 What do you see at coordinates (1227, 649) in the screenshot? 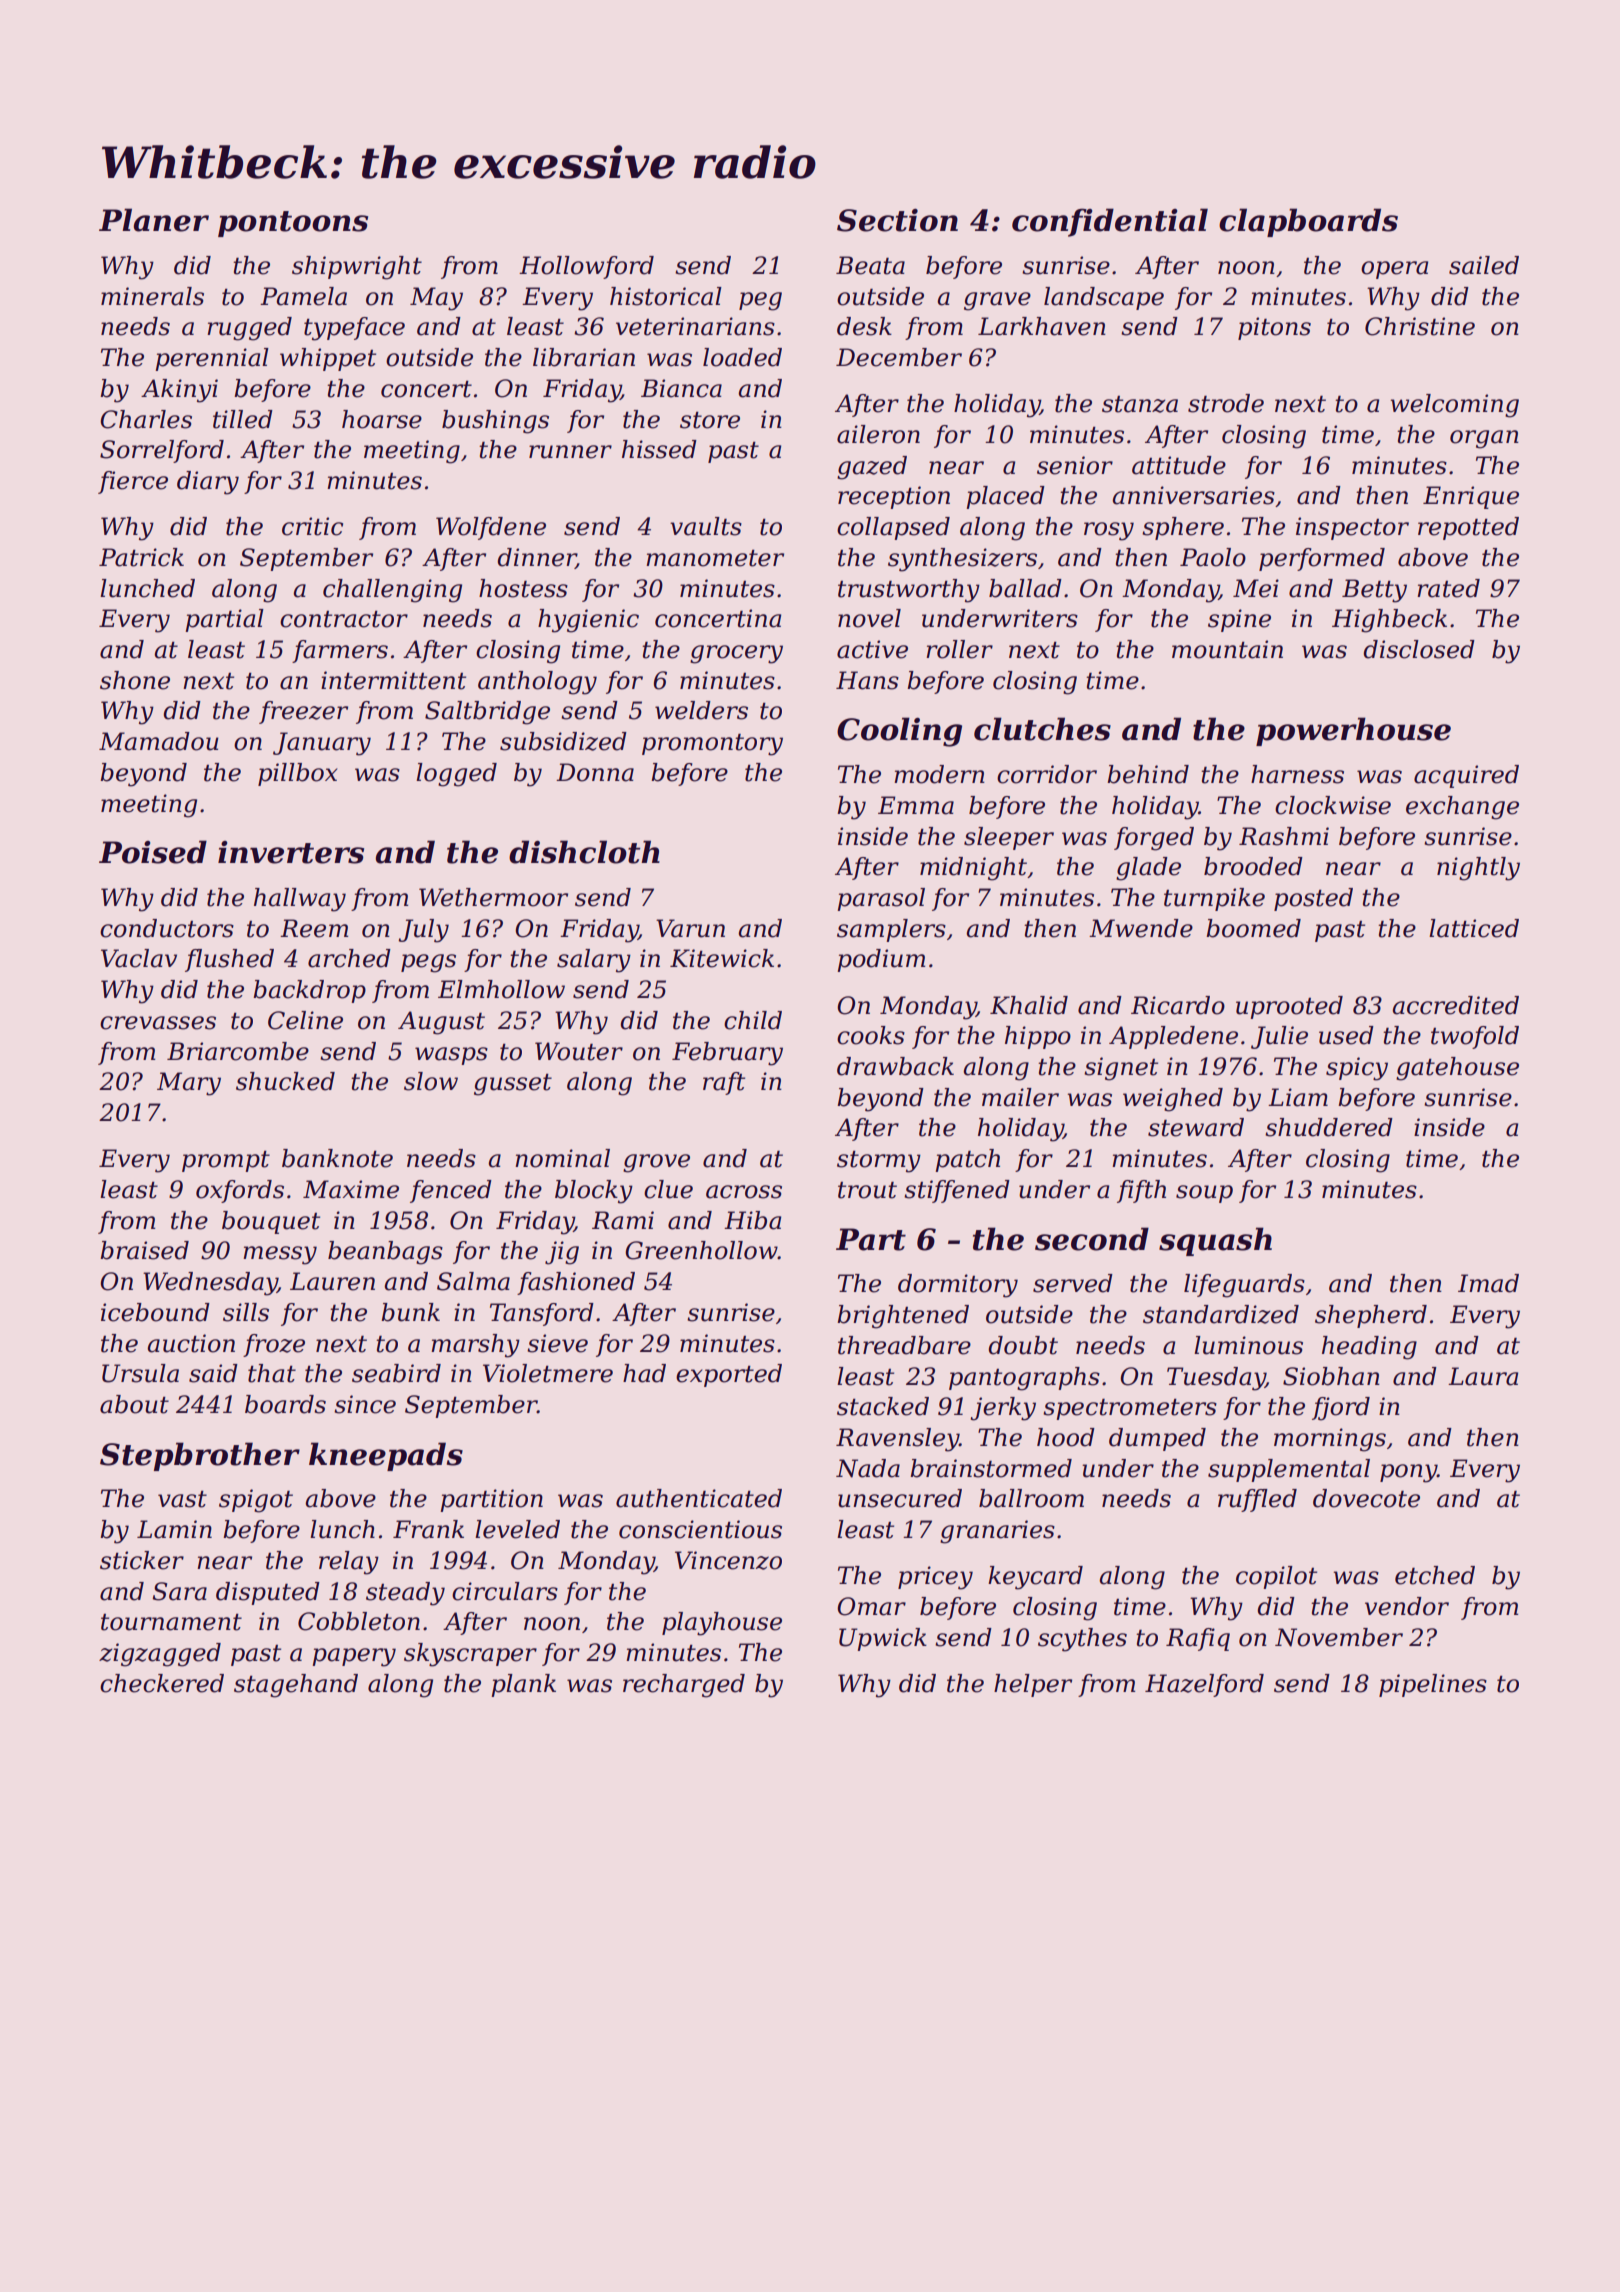
I see `mountain` at bounding box center [1227, 649].
